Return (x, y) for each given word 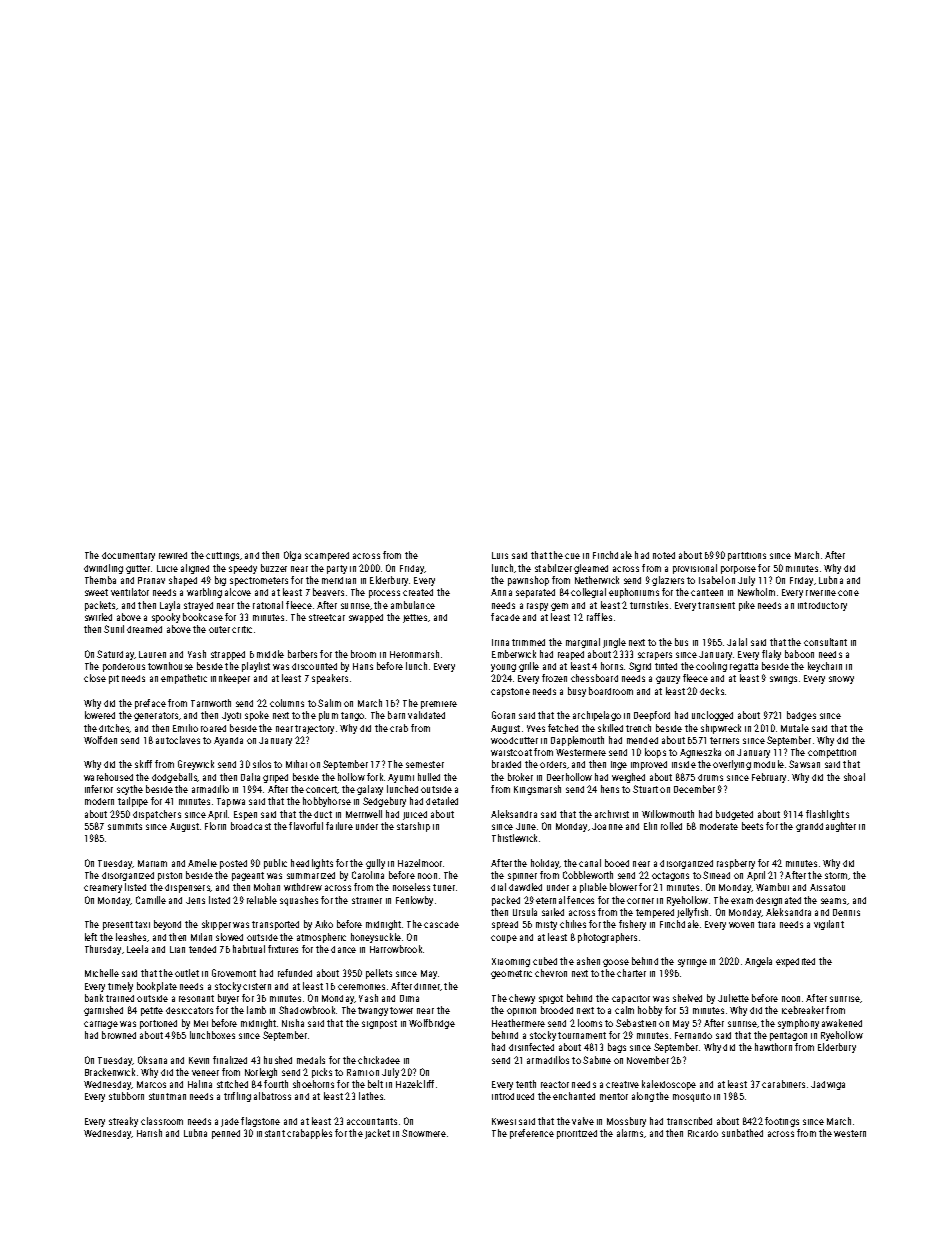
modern (99, 801)
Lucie (167, 568)
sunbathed (742, 1133)
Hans (363, 666)
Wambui (772, 887)
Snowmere (424, 1133)
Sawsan (804, 764)
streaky (123, 1122)
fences (580, 900)
